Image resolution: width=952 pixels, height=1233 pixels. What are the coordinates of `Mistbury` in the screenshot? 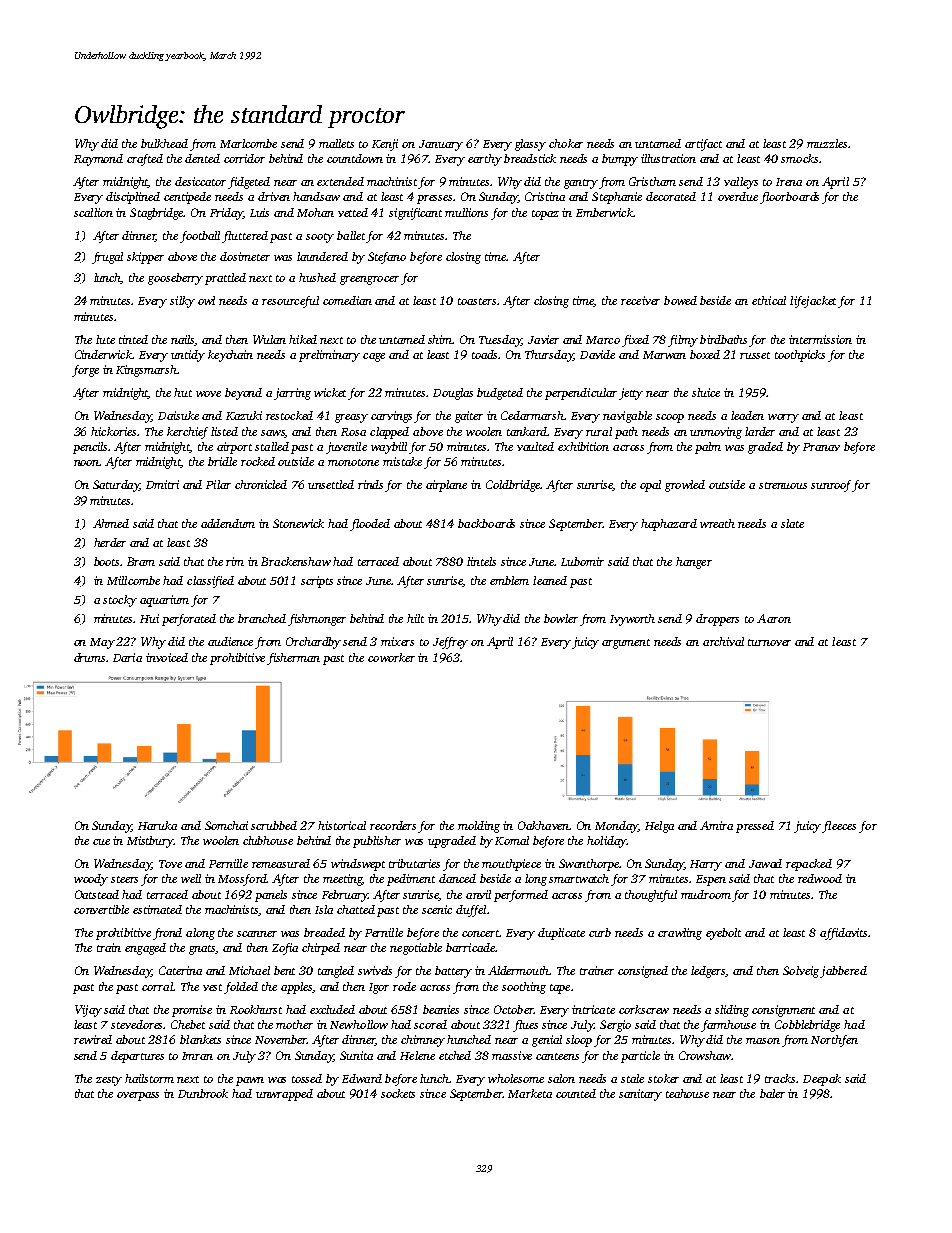 It's located at (150, 842).
